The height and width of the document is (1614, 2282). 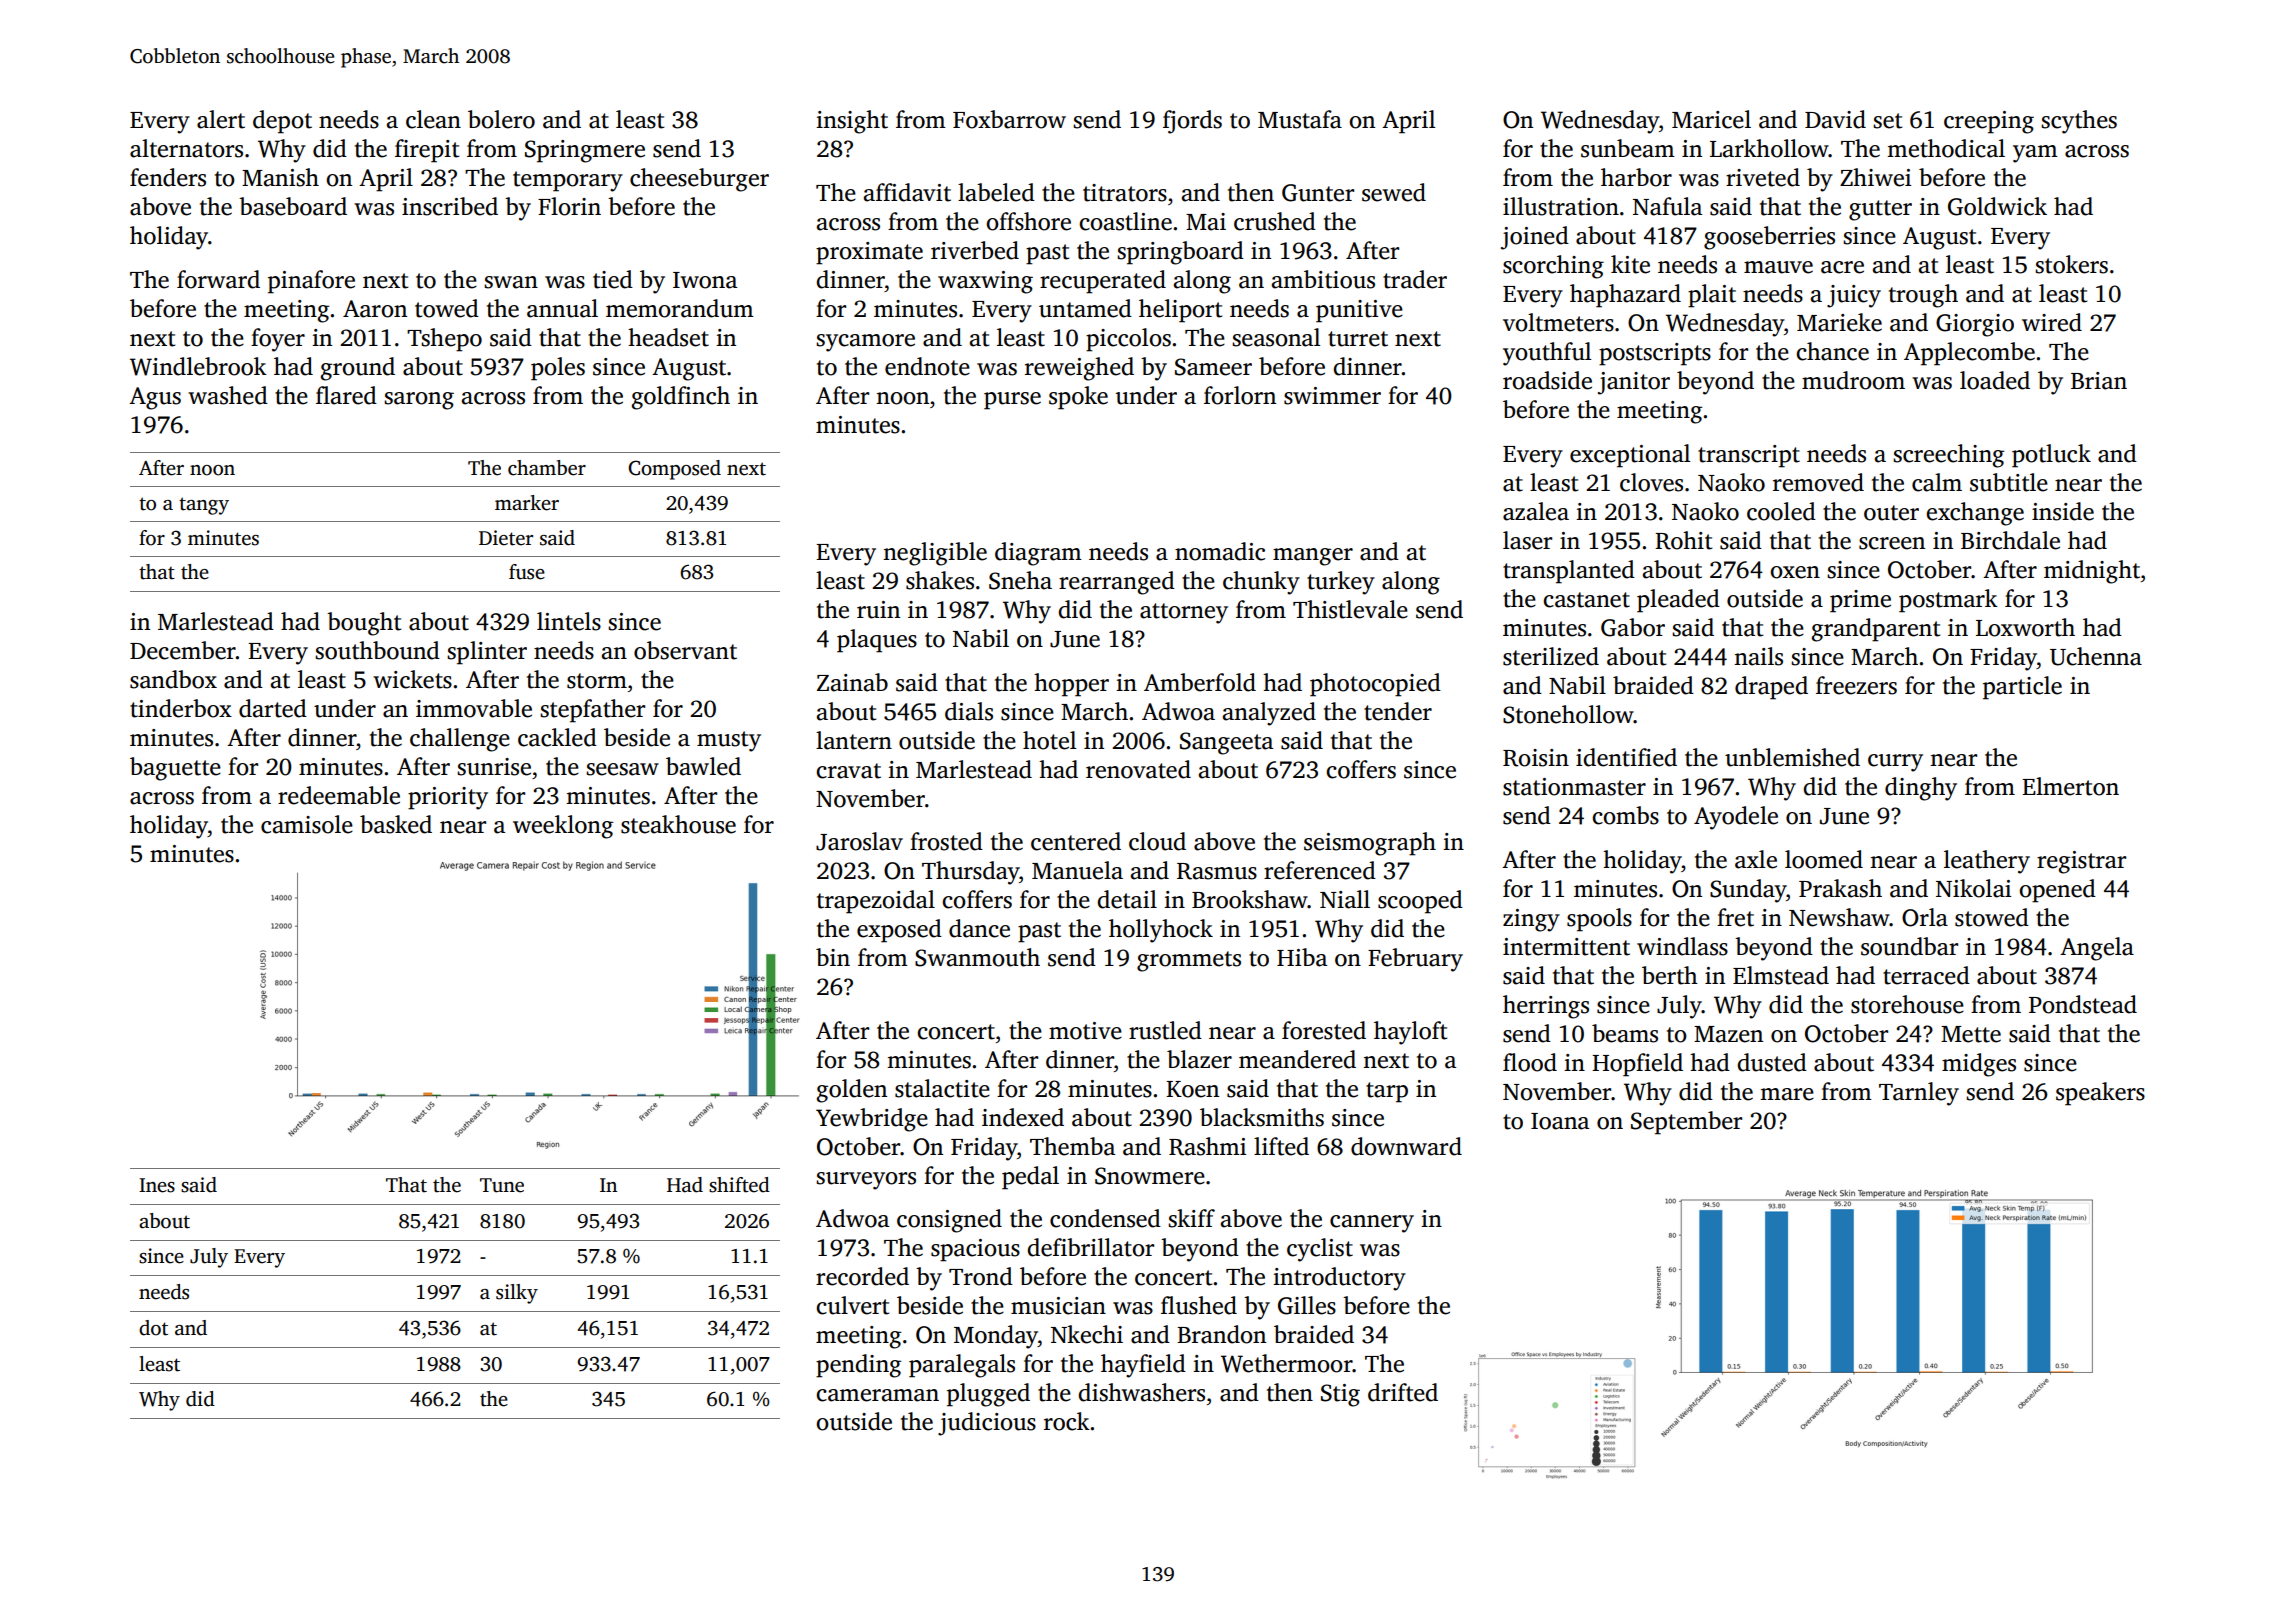 I want to click on judicious, so click(x=987, y=1424).
